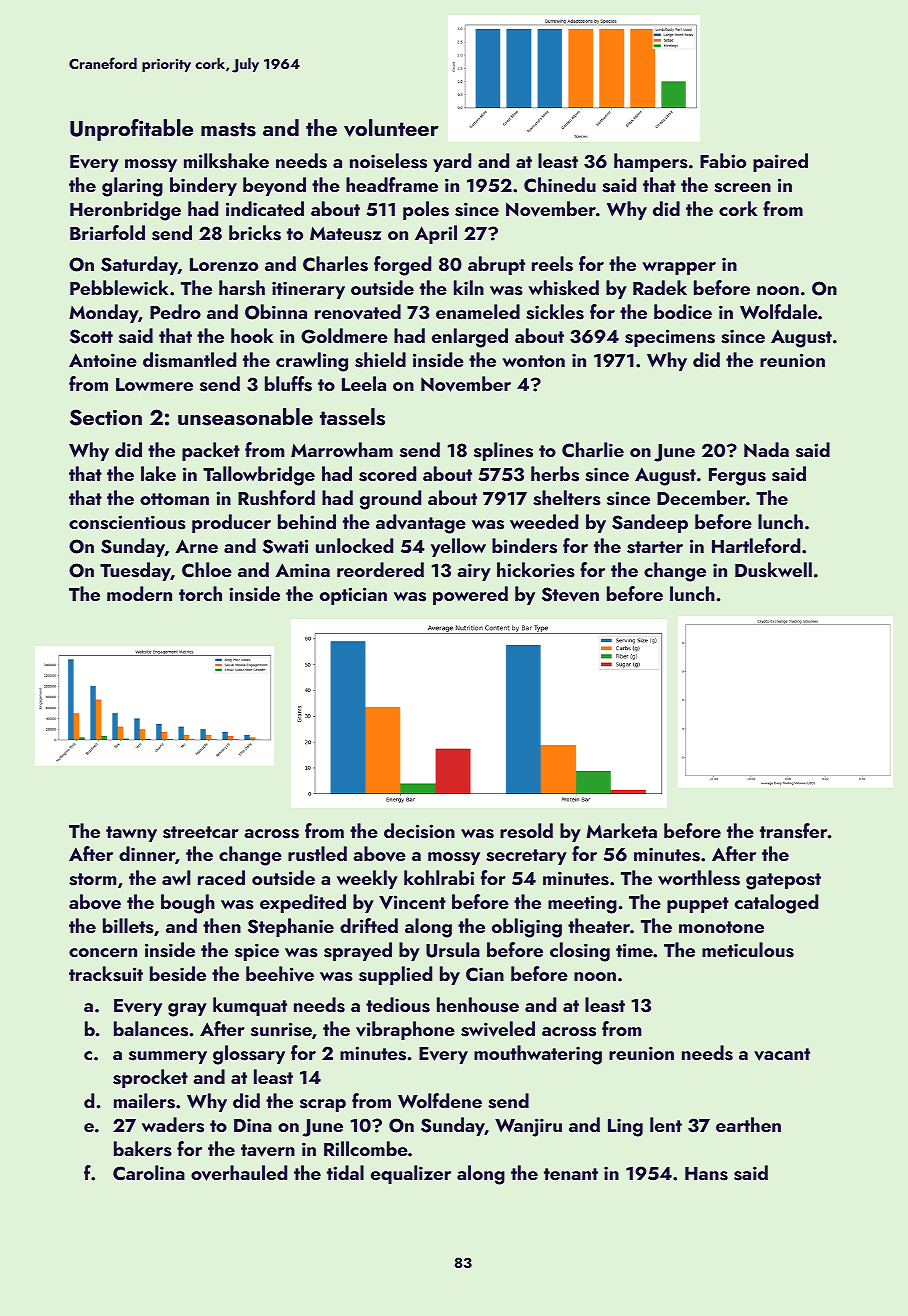  What do you see at coordinates (345, 1172) in the image?
I see `tidal` at bounding box center [345, 1172].
